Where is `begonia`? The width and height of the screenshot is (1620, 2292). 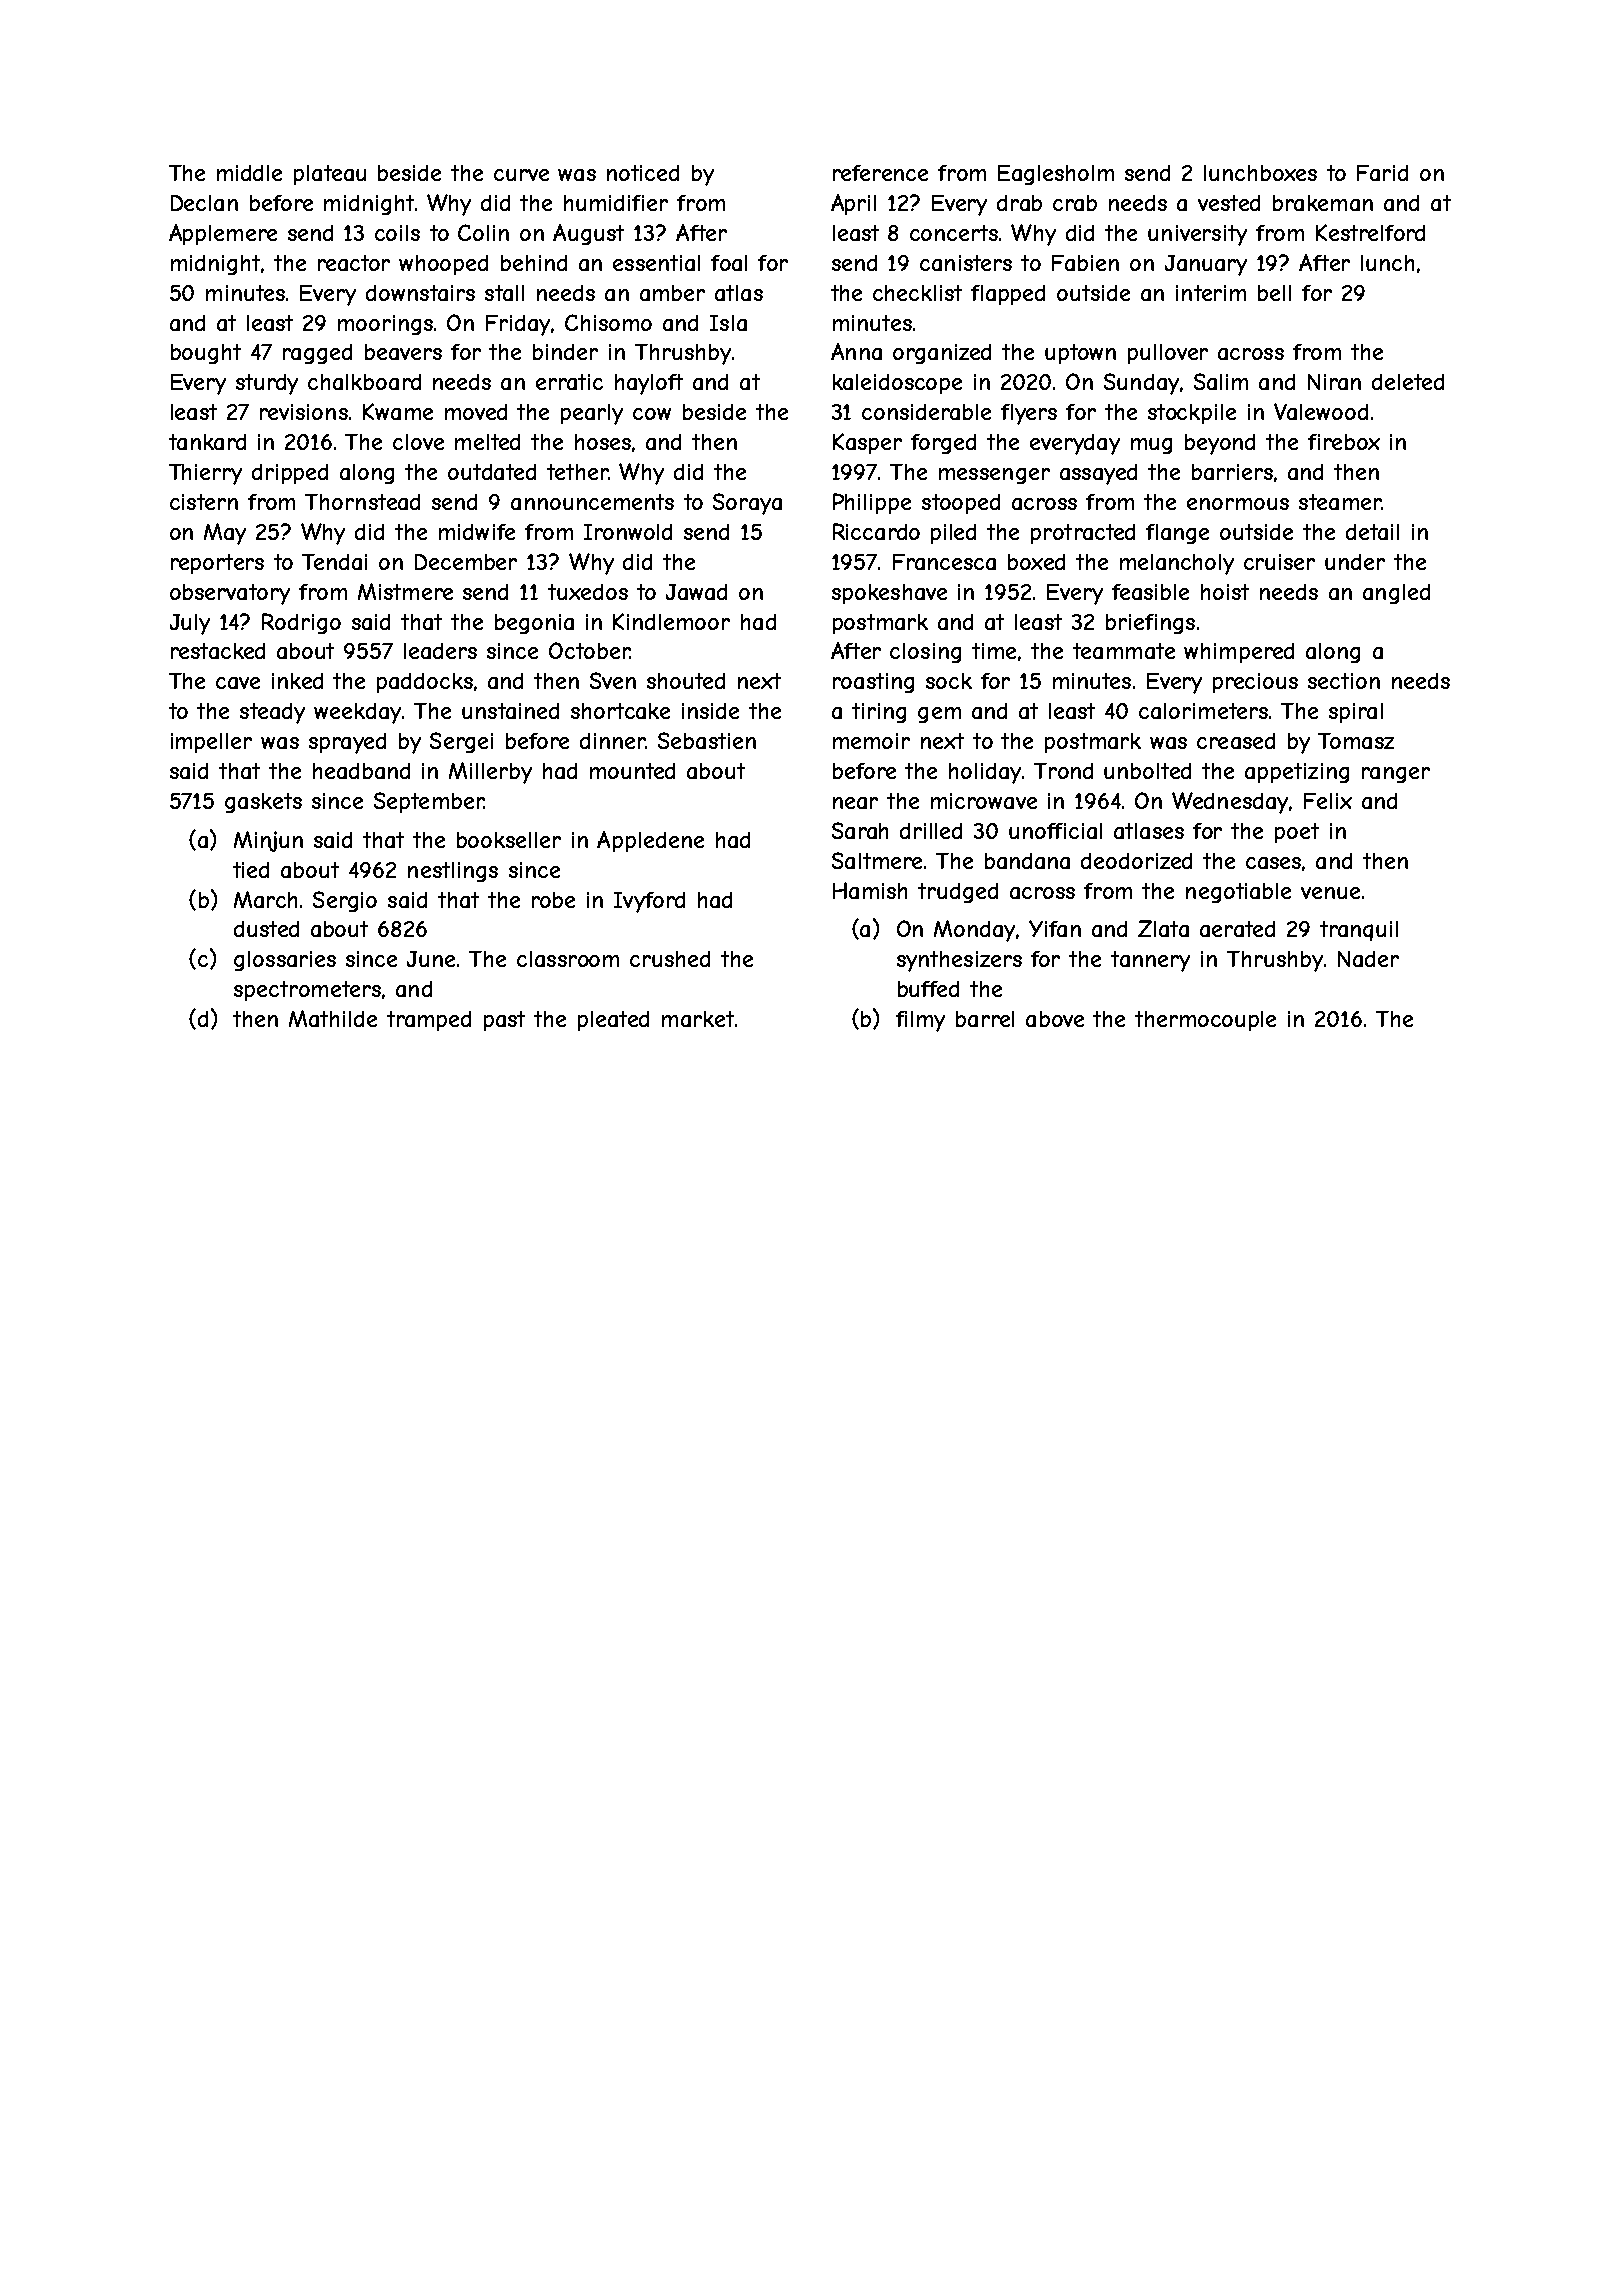 begonia is located at coordinates (534, 624).
